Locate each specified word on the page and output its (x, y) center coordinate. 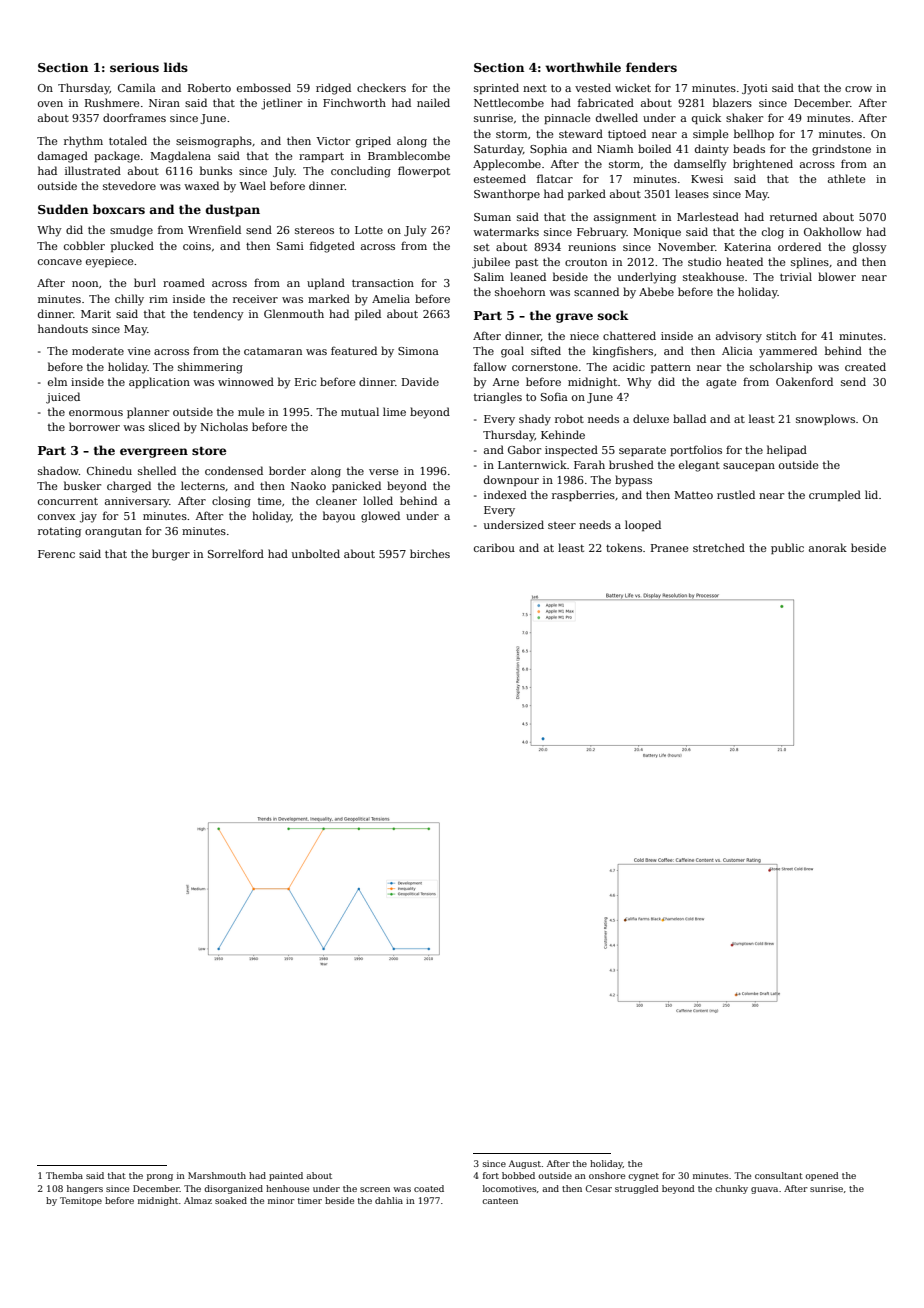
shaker (744, 117)
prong (160, 1177)
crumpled (835, 495)
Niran (164, 103)
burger (171, 555)
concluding (361, 172)
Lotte (369, 230)
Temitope (81, 1201)
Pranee (669, 548)
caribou (494, 547)
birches (430, 553)
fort (491, 1175)
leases (692, 193)
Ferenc (56, 554)
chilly (129, 300)
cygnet (643, 1177)
